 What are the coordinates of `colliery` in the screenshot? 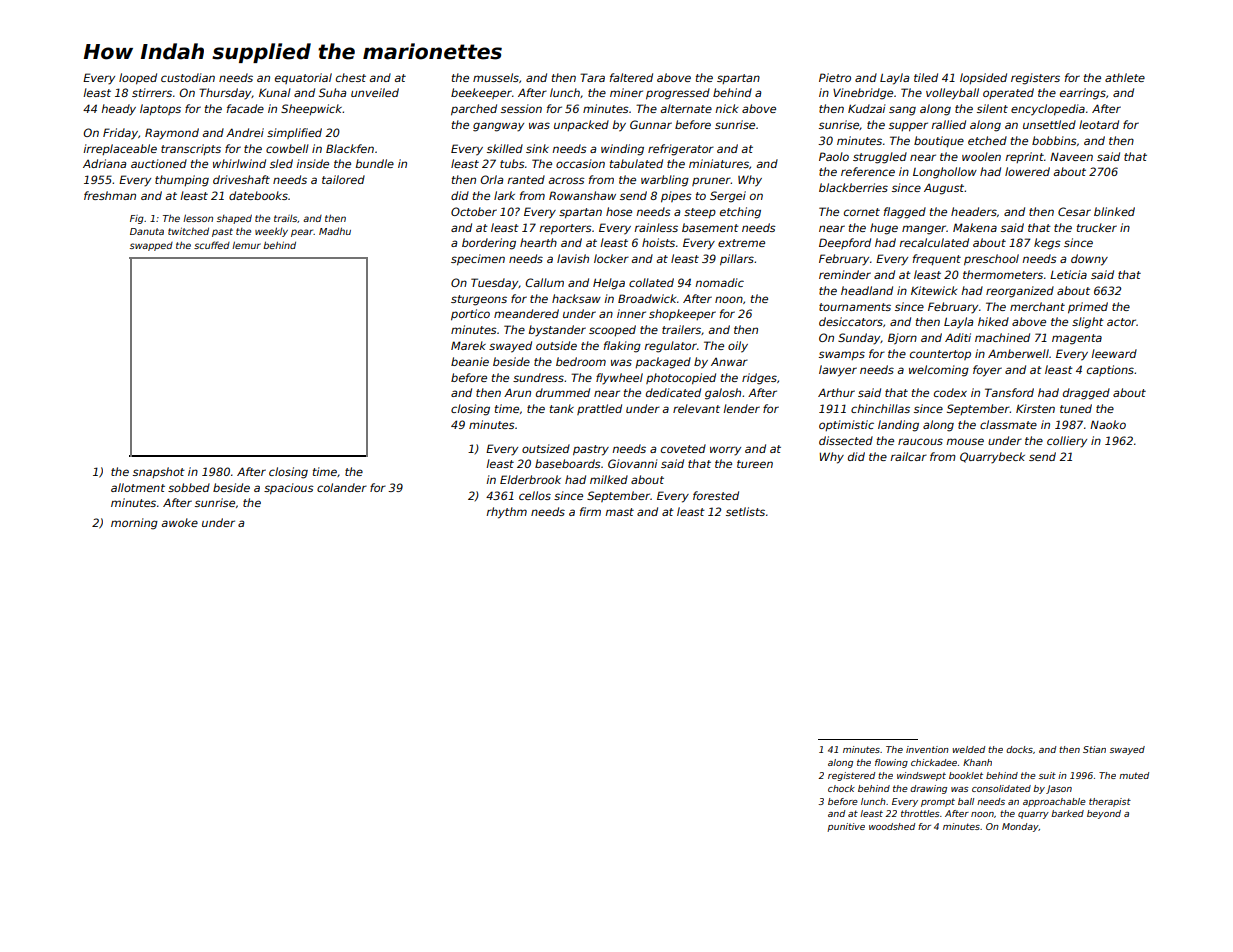 It's located at (1067, 442).
